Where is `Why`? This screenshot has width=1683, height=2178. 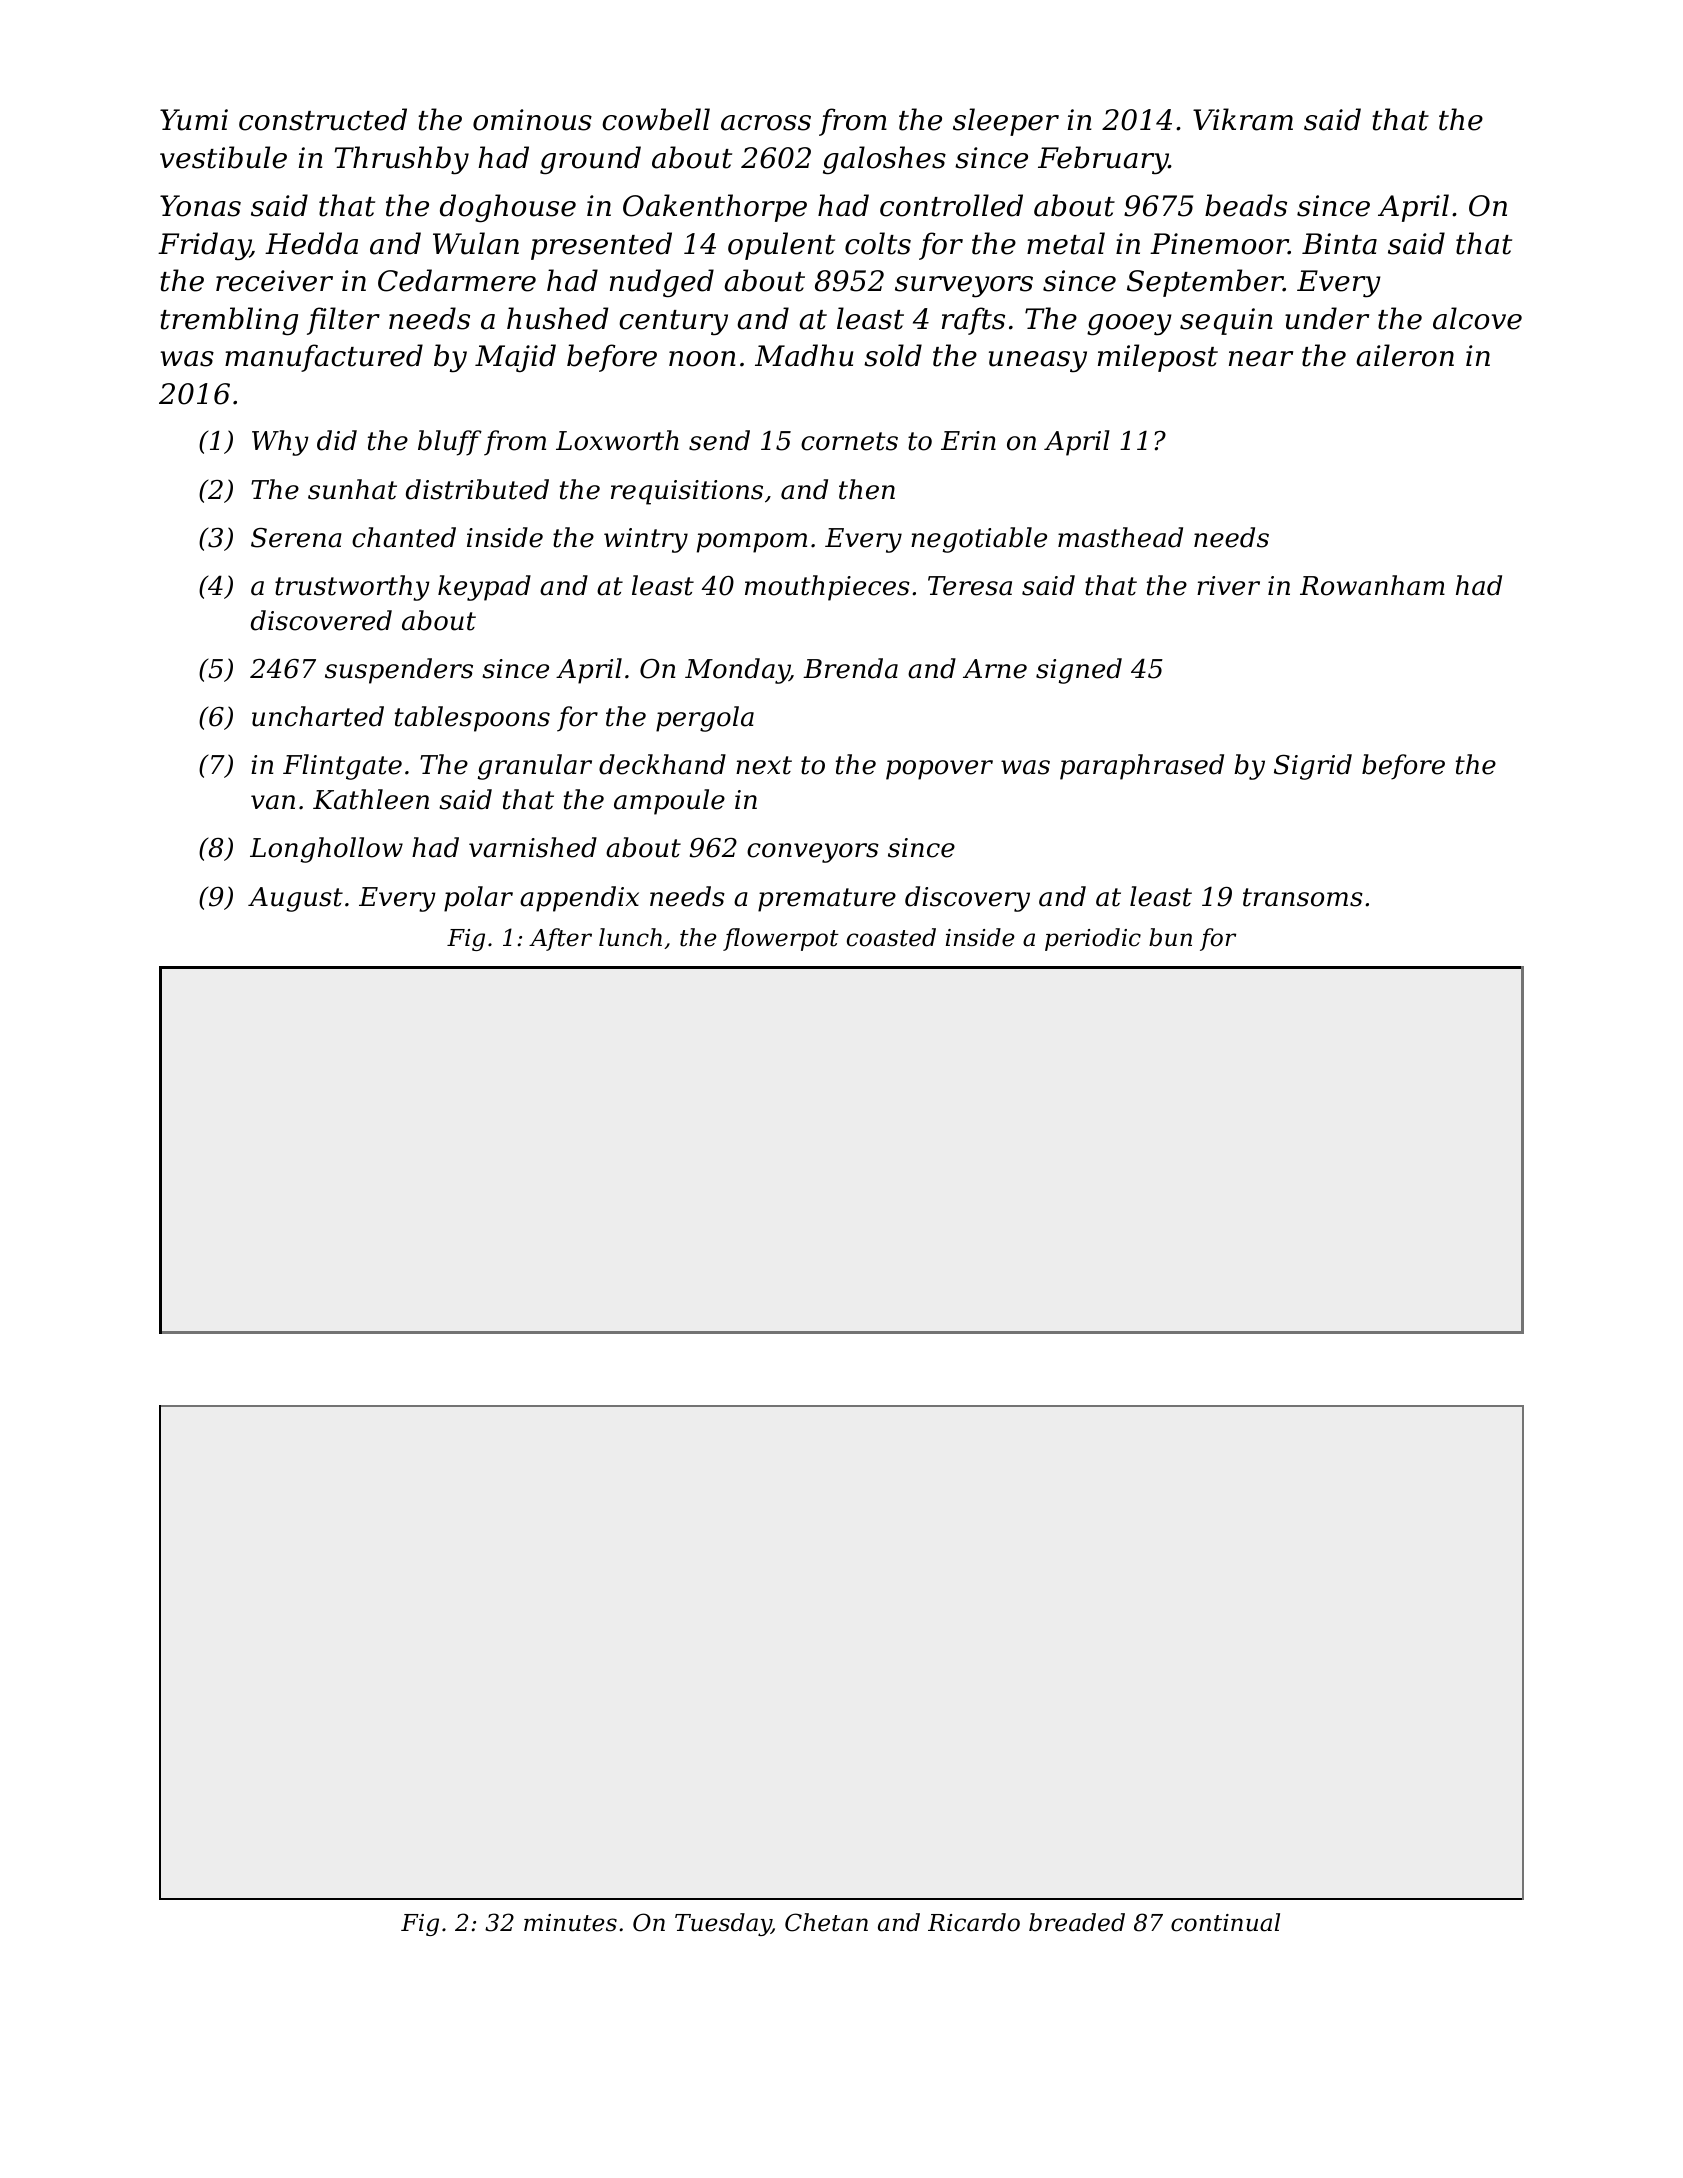
Why is located at coordinates (280, 443).
